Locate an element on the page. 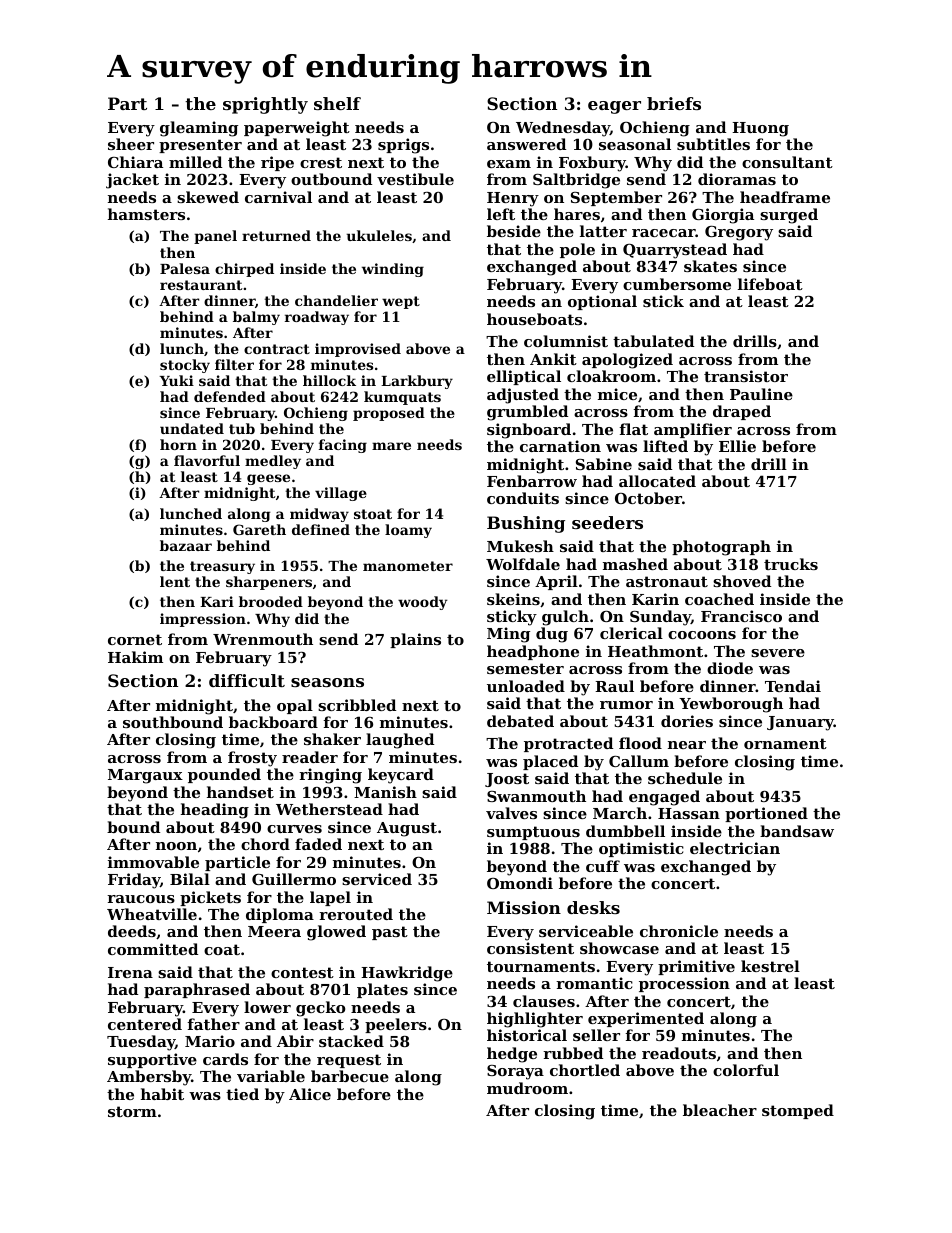 The width and height of the page is (952, 1233). tied is located at coordinates (242, 1094).
